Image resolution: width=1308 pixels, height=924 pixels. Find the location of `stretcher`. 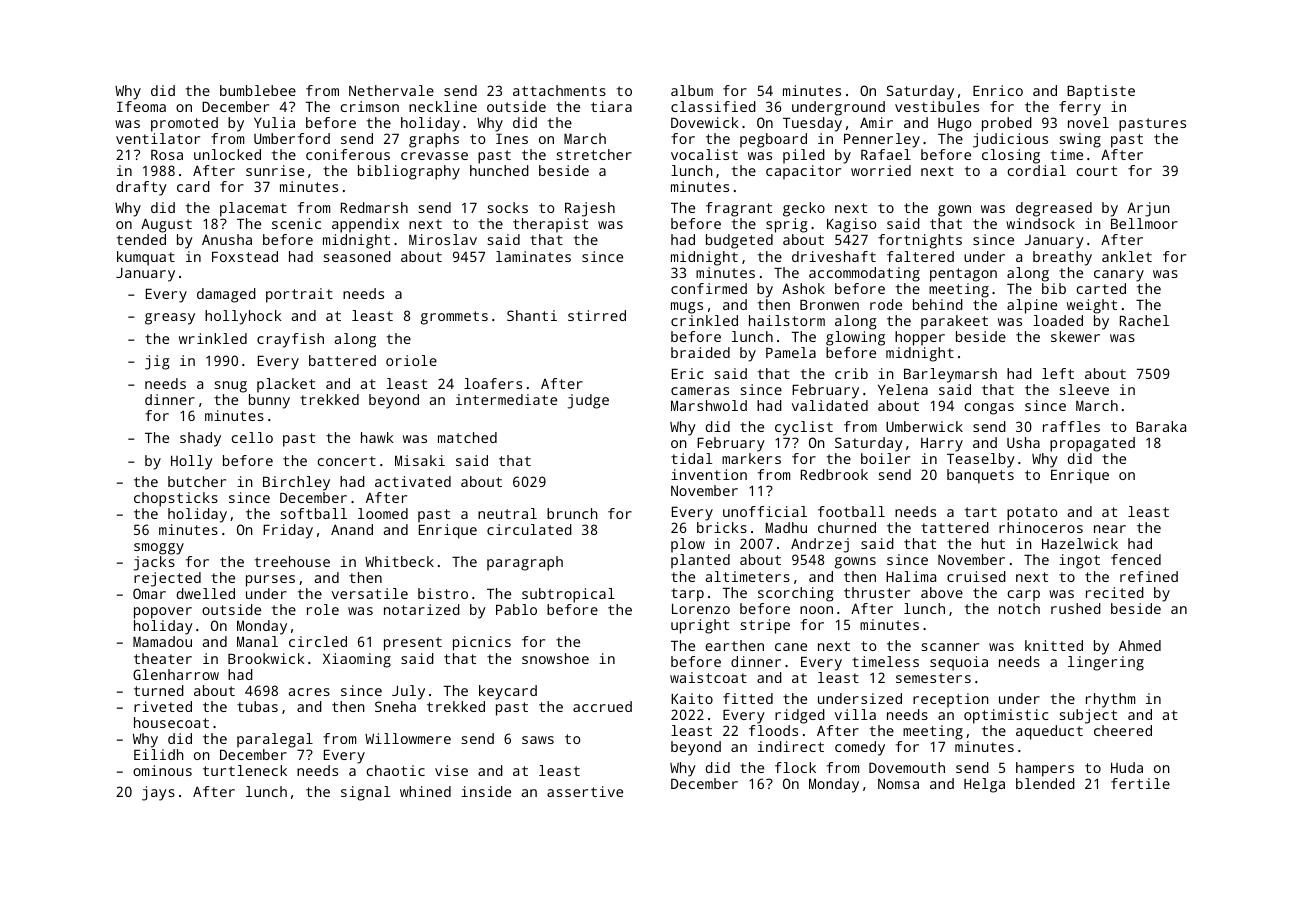

stretcher is located at coordinates (594, 154).
